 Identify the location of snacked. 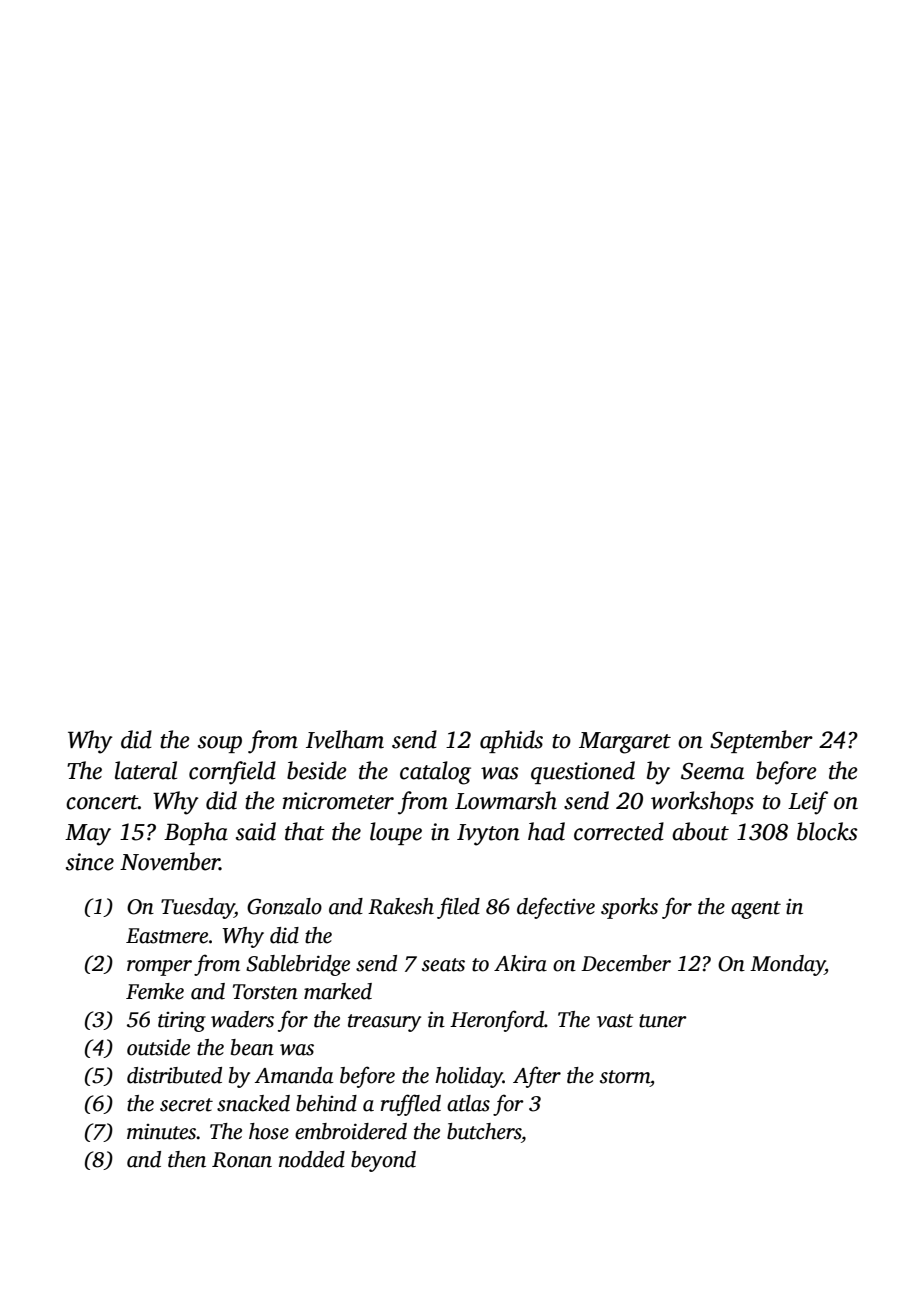
(253, 1103).
